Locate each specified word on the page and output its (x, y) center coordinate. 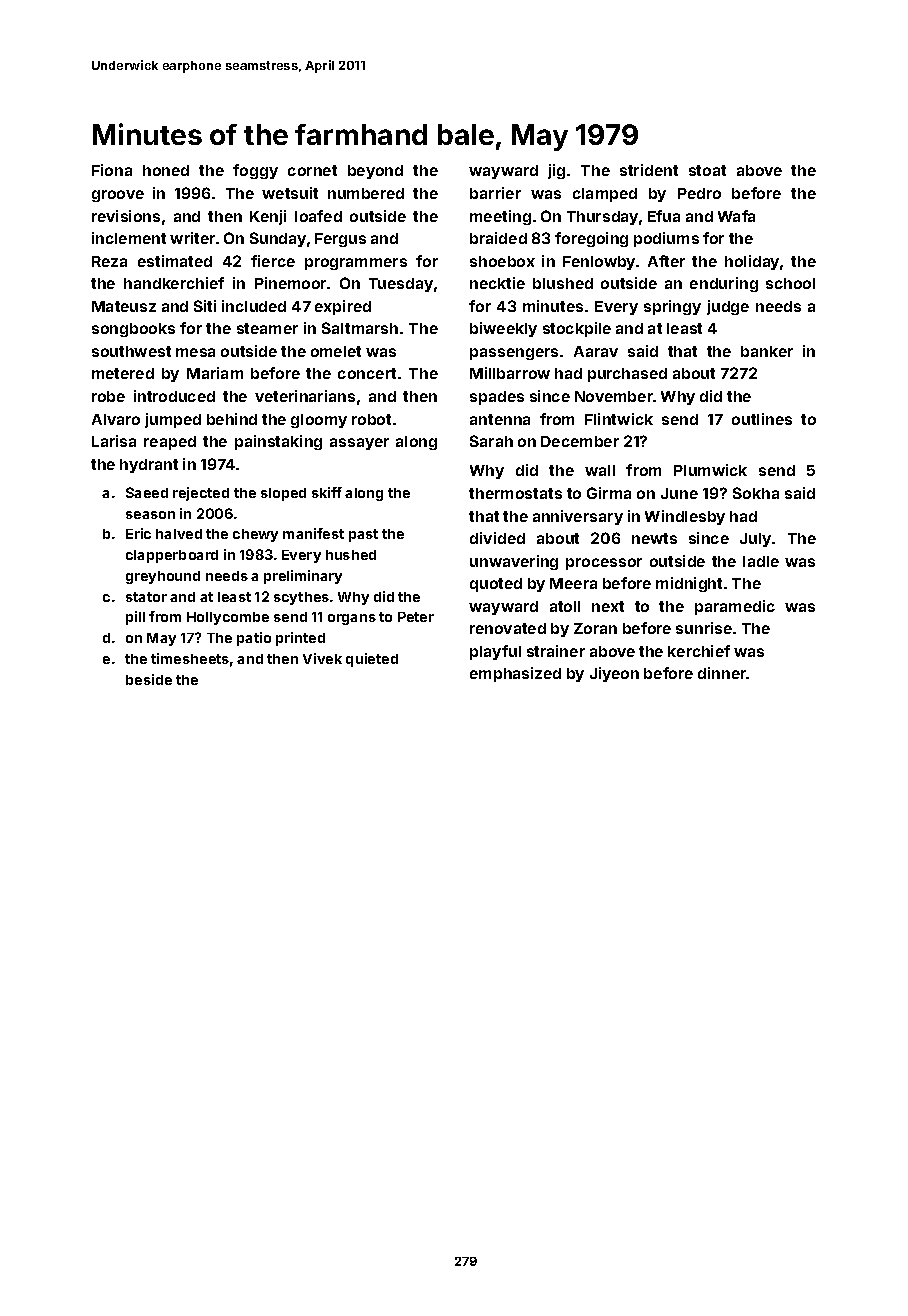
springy (672, 307)
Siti (205, 306)
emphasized (515, 674)
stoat (707, 170)
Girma (609, 493)
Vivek (322, 658)
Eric (138, 533)
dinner (722, 673)
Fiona (112, 170)
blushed (563, 283)
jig (556, 171)
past (363, 535)
